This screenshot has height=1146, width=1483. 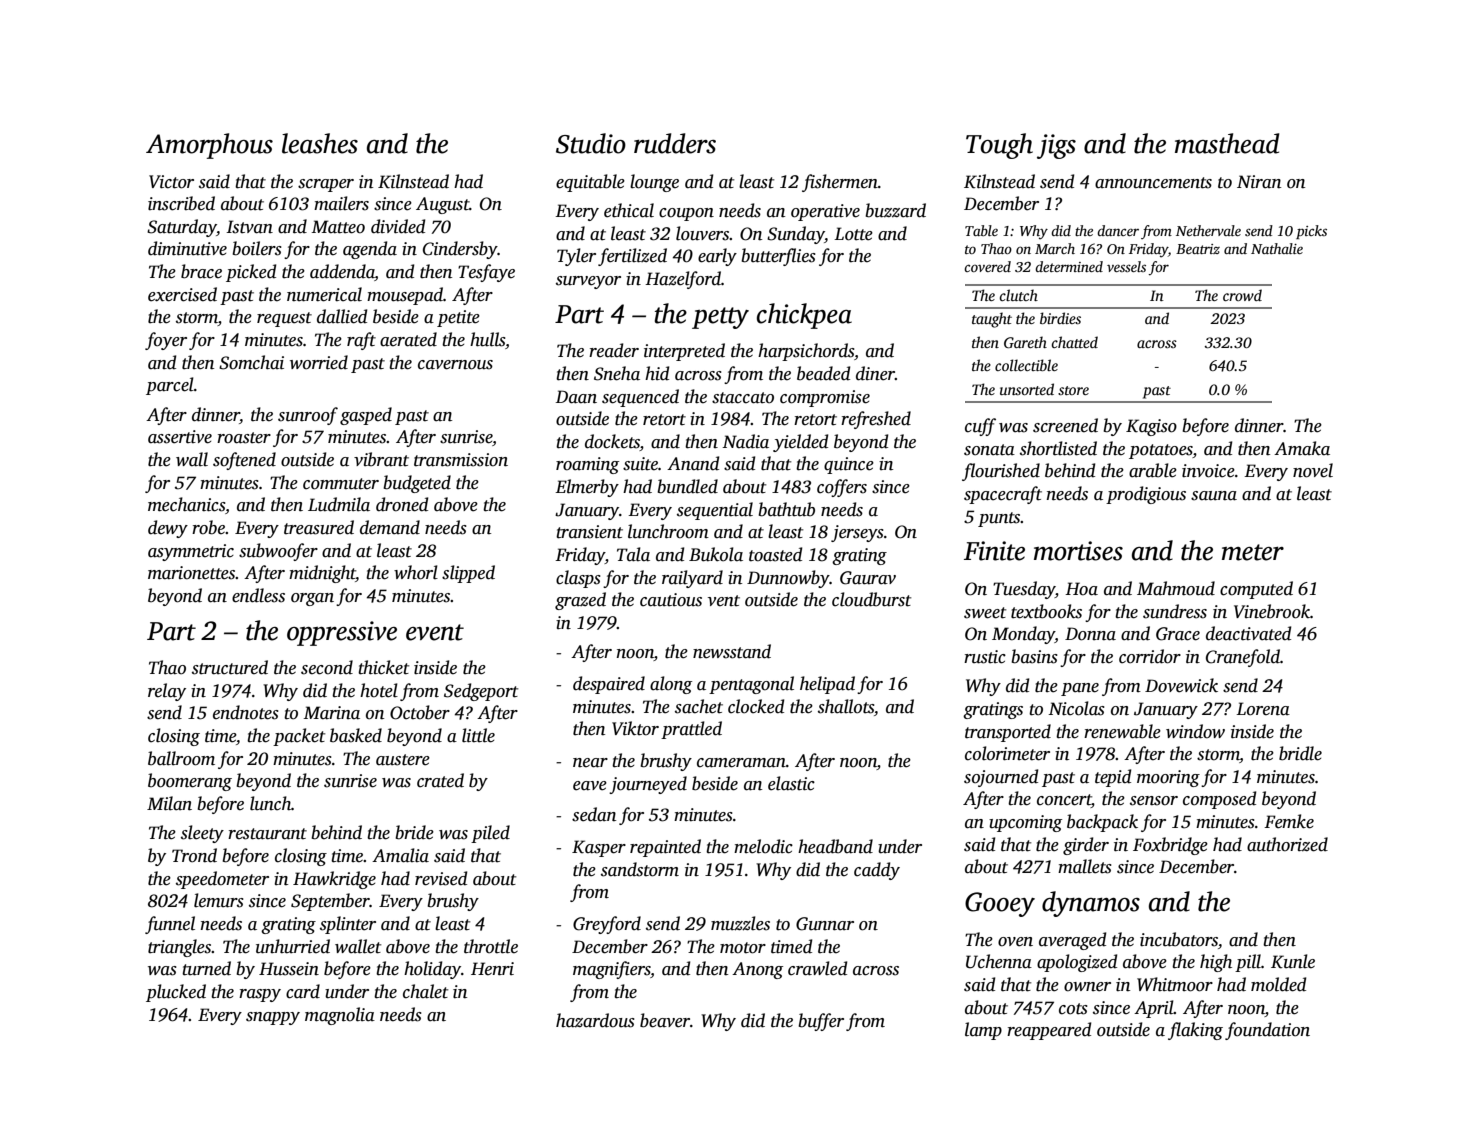 I want to click on masthead, so click(x=1227, y=143).
